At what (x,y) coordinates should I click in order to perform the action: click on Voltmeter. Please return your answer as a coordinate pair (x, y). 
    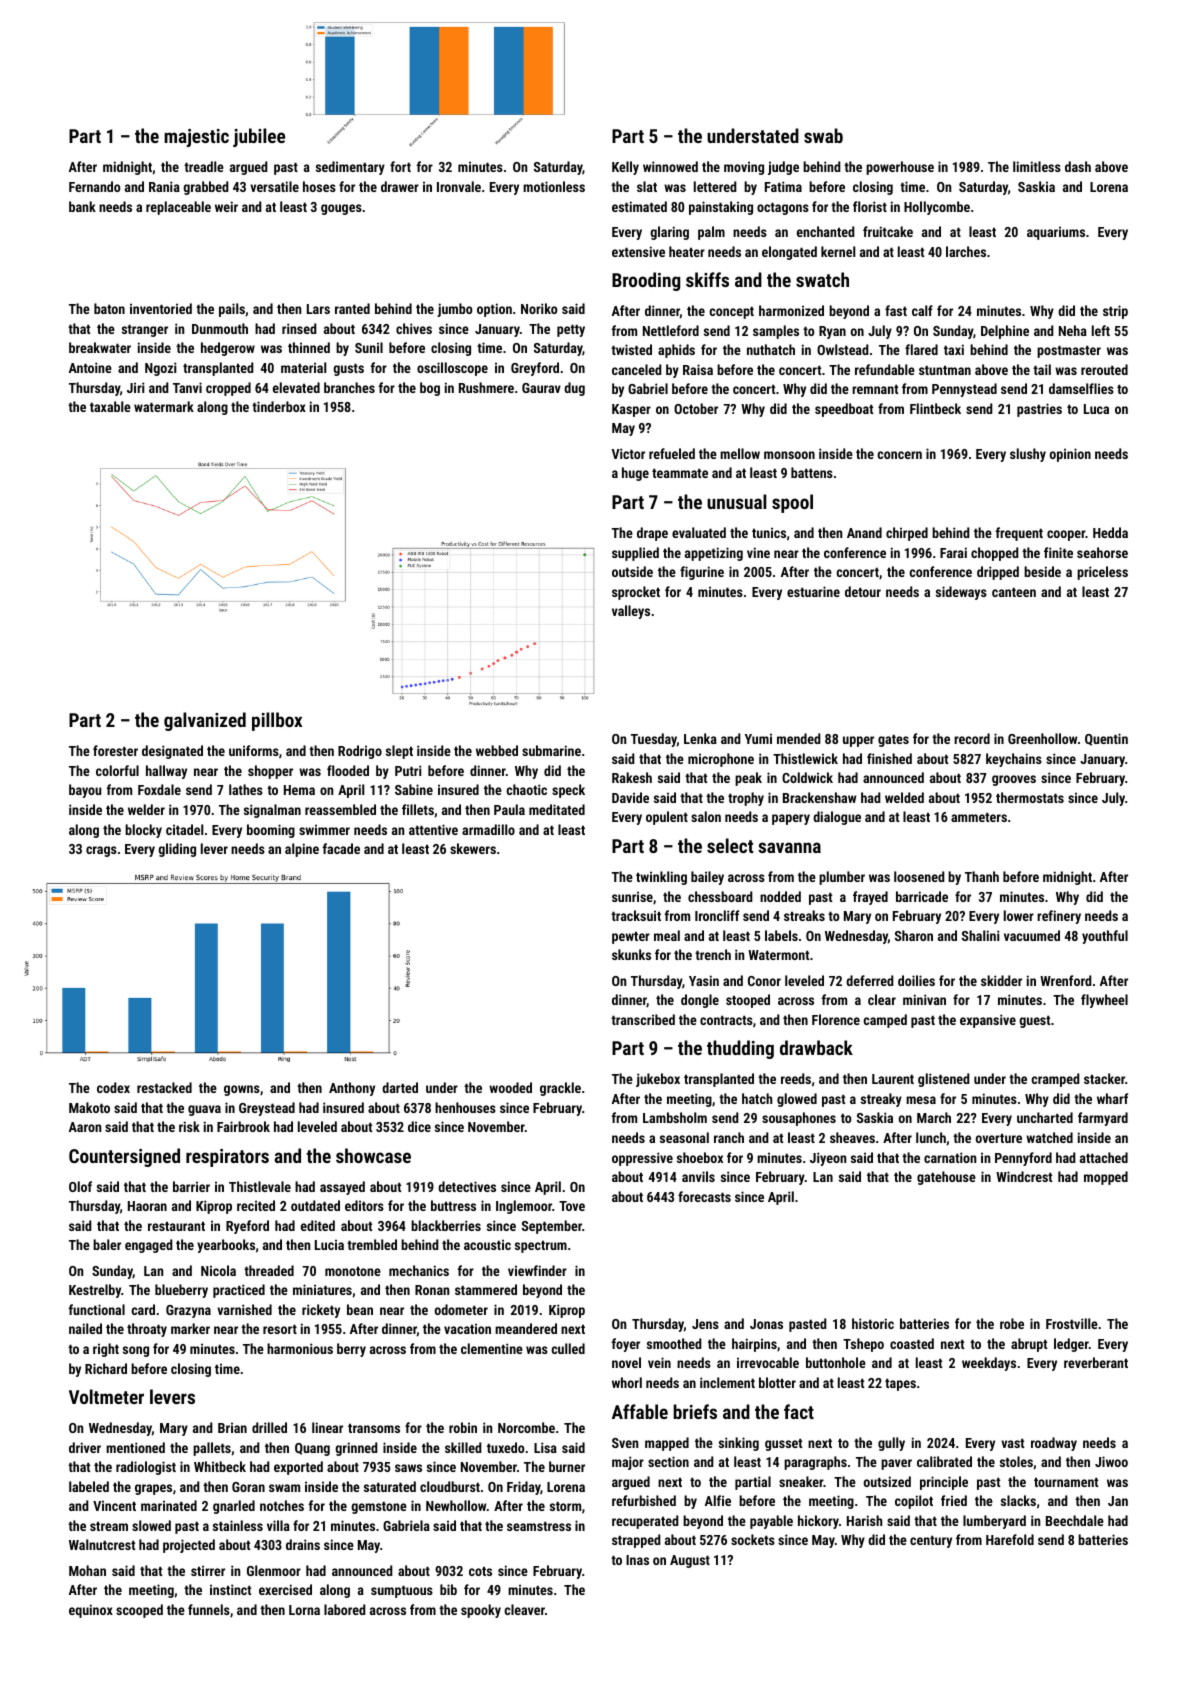
    Looking at the image, I should click on (106, 1396).
